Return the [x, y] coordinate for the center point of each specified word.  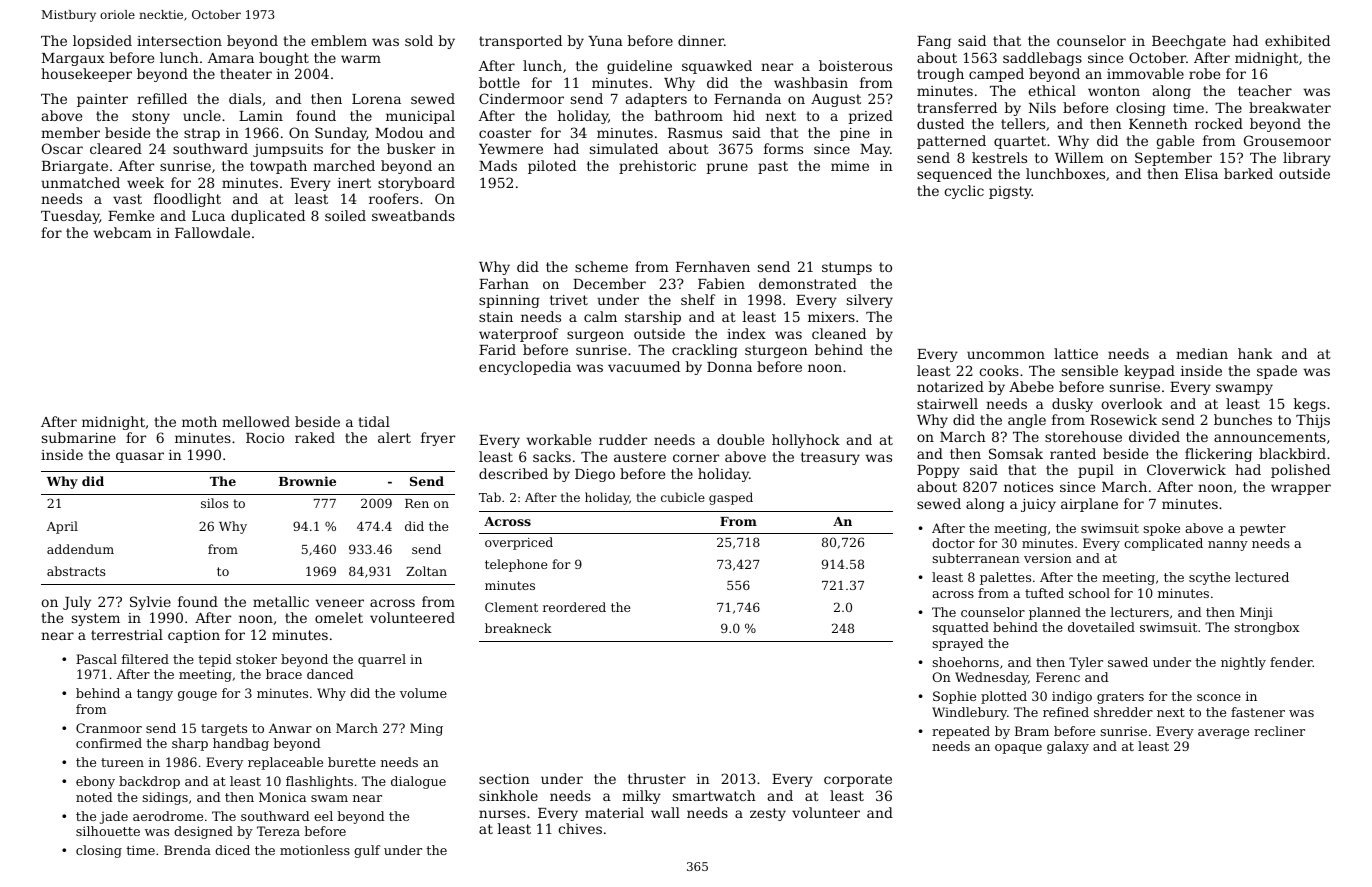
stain [496, 317]
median [1202, 353]
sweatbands [413, 215]
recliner [1279, 731]
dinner [701, 40]
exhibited [1297, 40]
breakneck [518, 628]
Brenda [187, 850]
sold [419, 40]
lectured [1262, 577]
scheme [601, 266]
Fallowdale [212, 232]
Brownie [307, 481]
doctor [953, 543]
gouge [197, 696]
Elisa [1201, 173]
